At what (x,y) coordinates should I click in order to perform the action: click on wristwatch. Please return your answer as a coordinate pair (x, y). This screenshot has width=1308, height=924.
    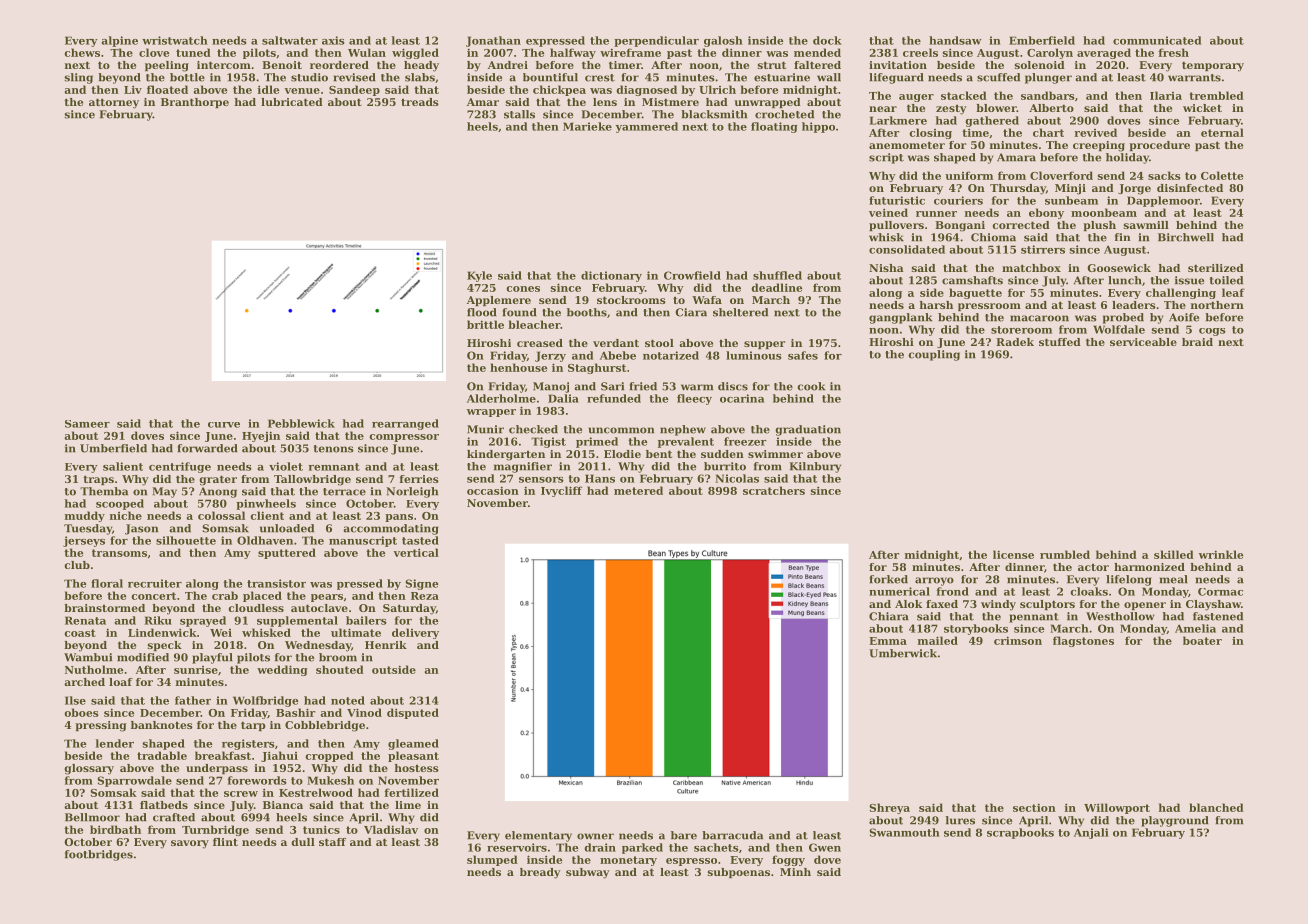
    Looking at the image, I should click on (175, 40).
